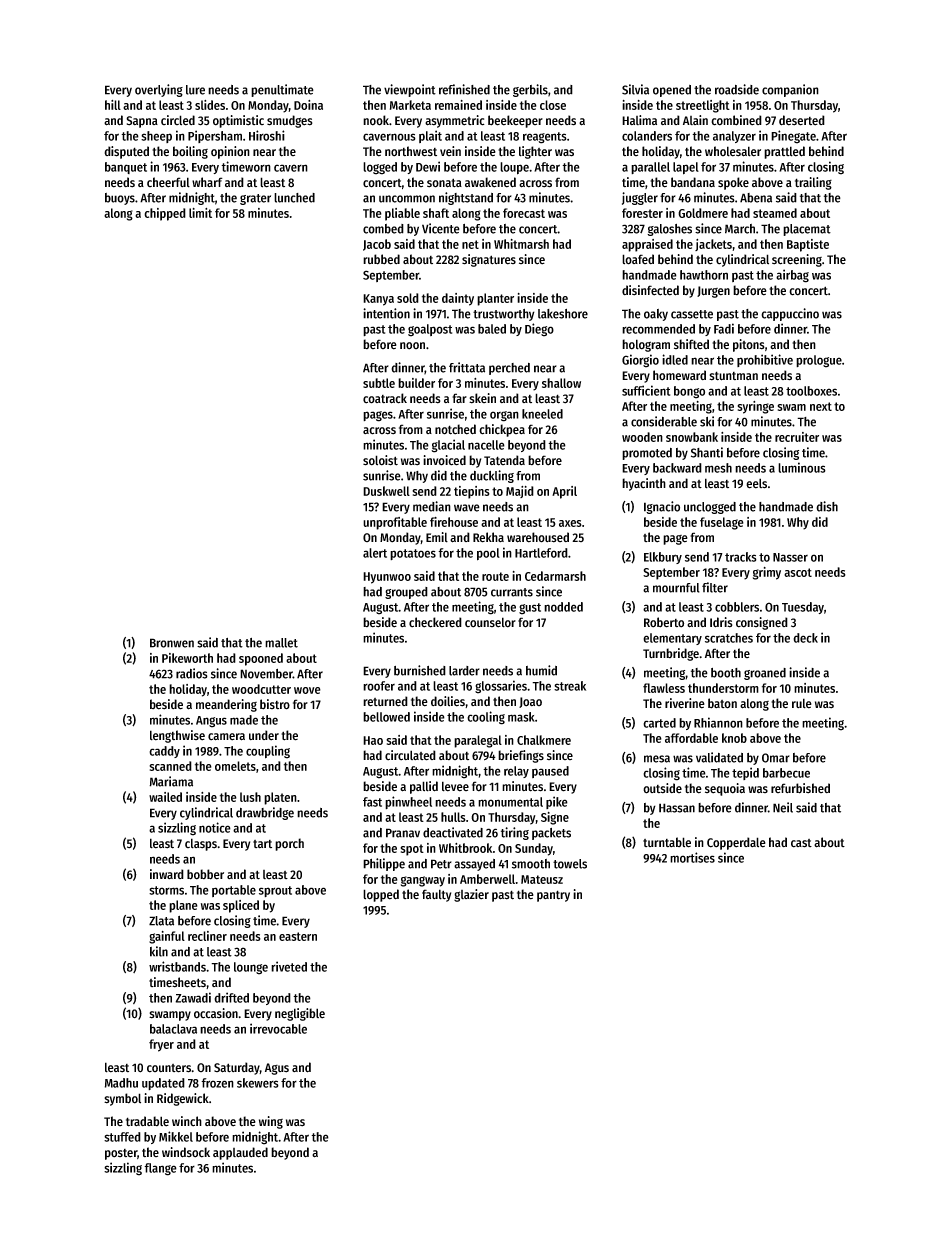 This document has width=952, height=1233. What do you see at coordinates (380, 460) in the document?
I see `soloist` at bounding box center [380, 460].
